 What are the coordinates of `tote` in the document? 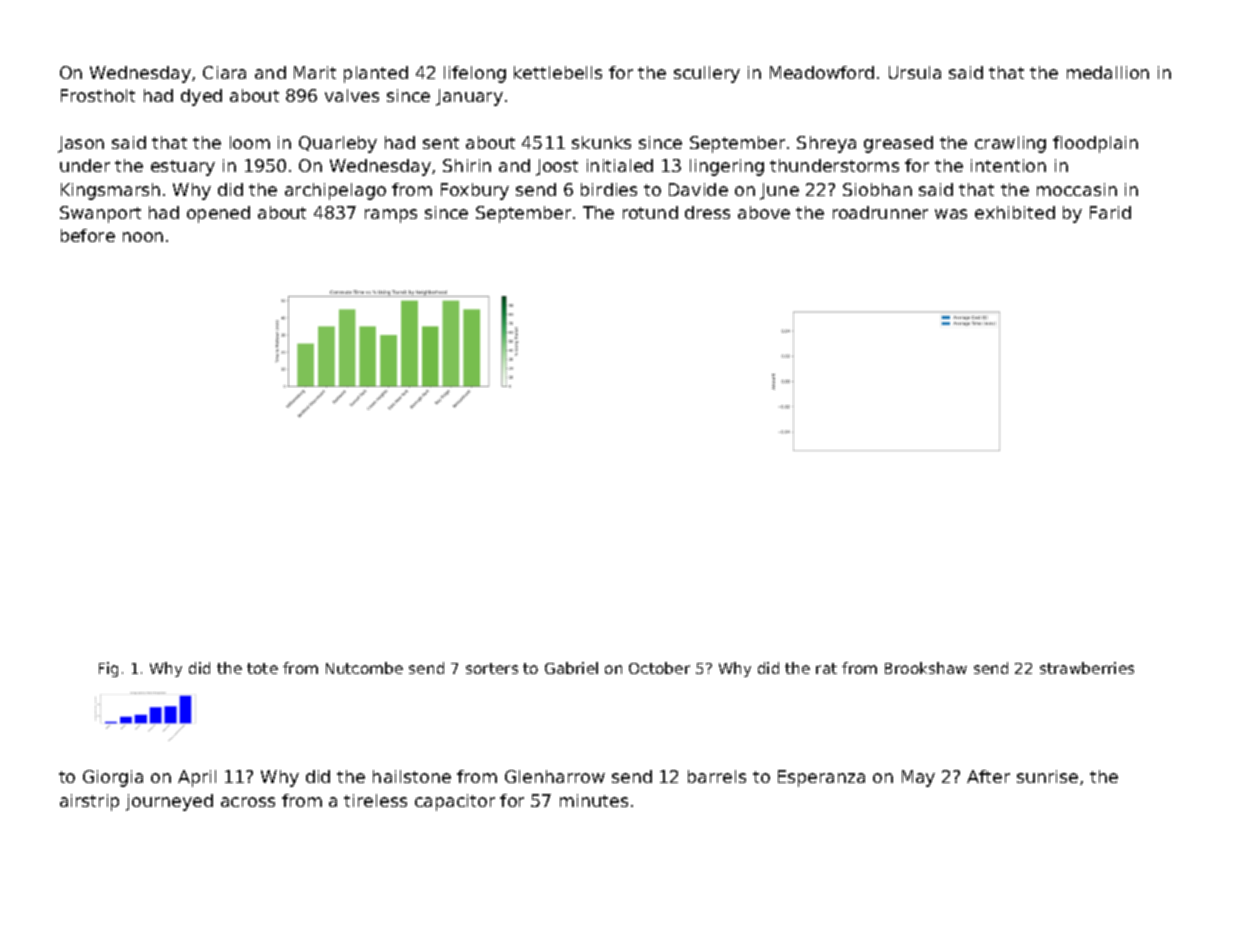 It's located at (262, 668).
